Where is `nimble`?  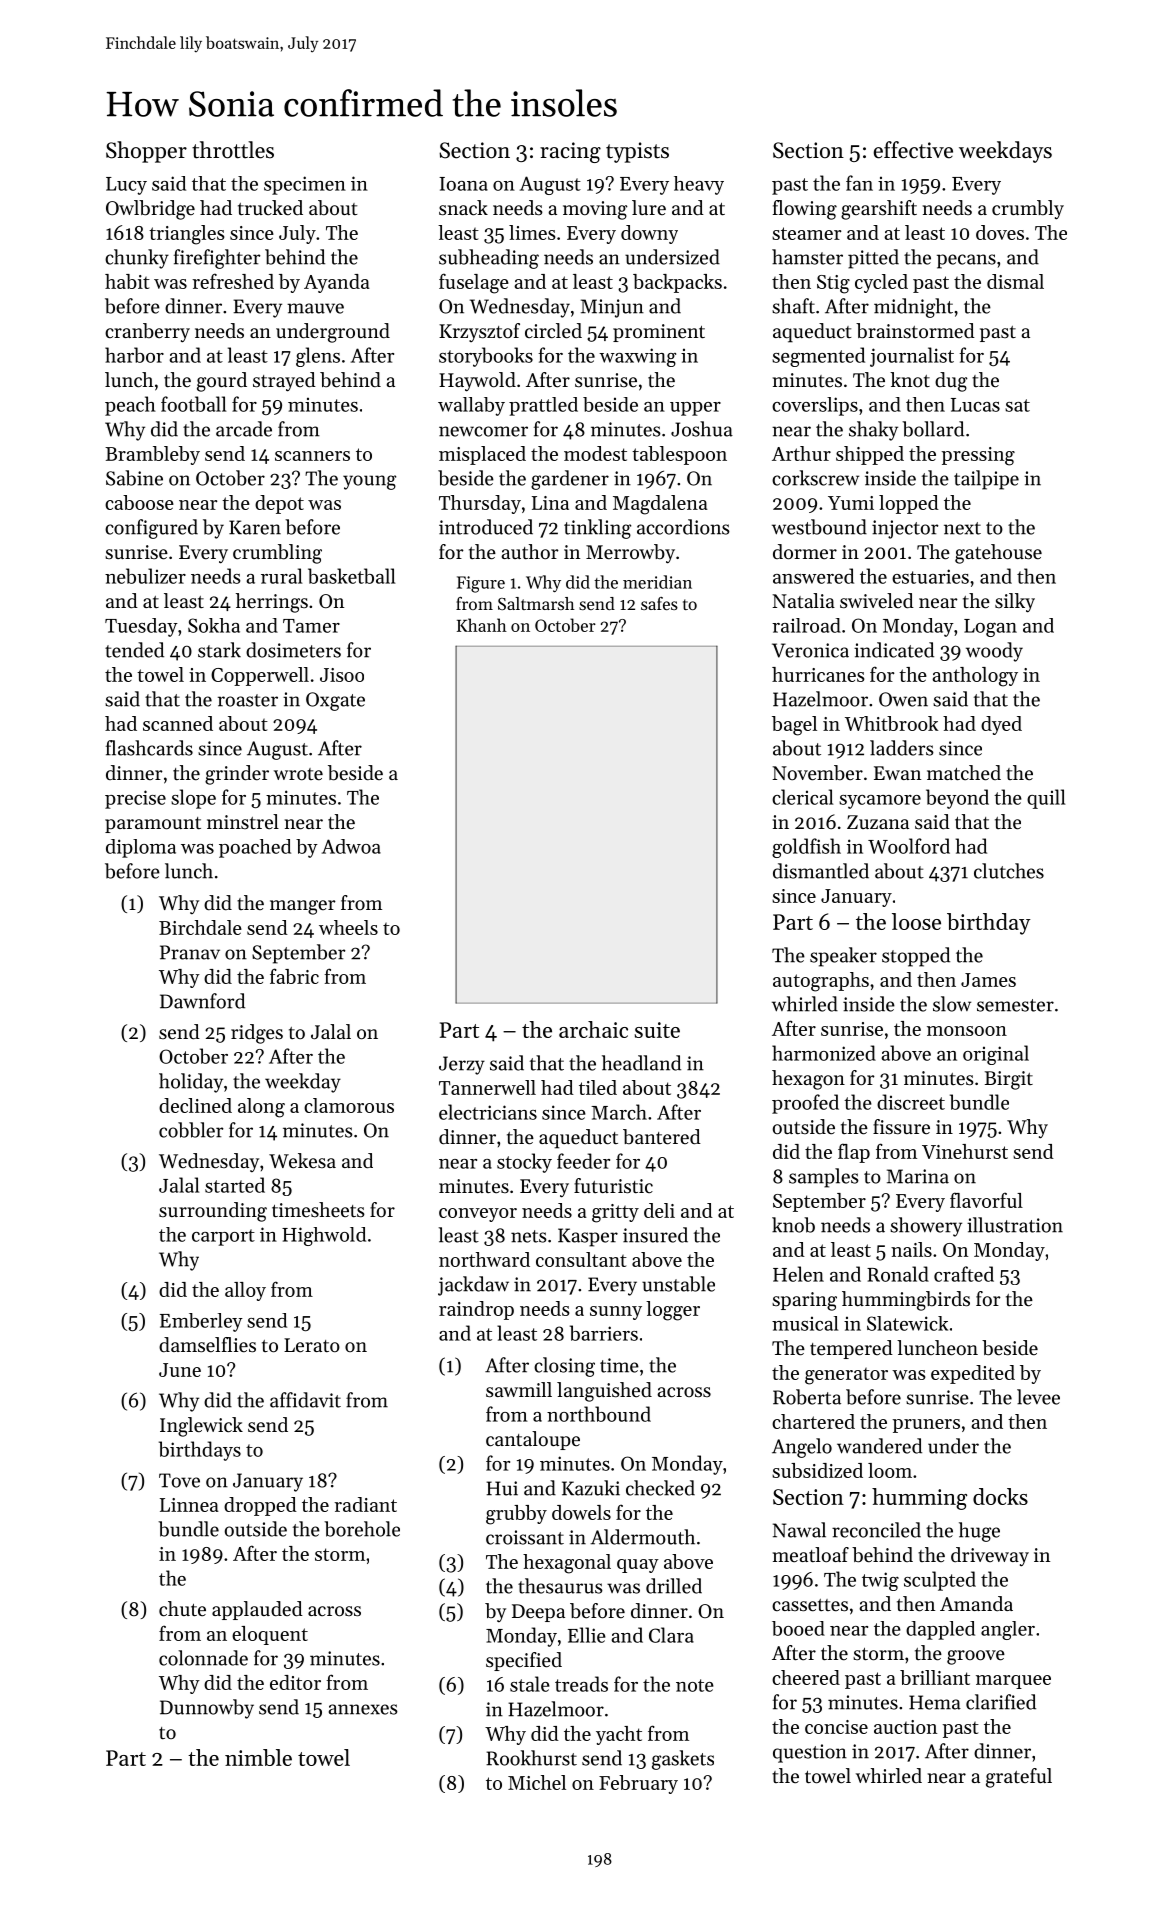 nimble is located at coordinates (258, 1757).
